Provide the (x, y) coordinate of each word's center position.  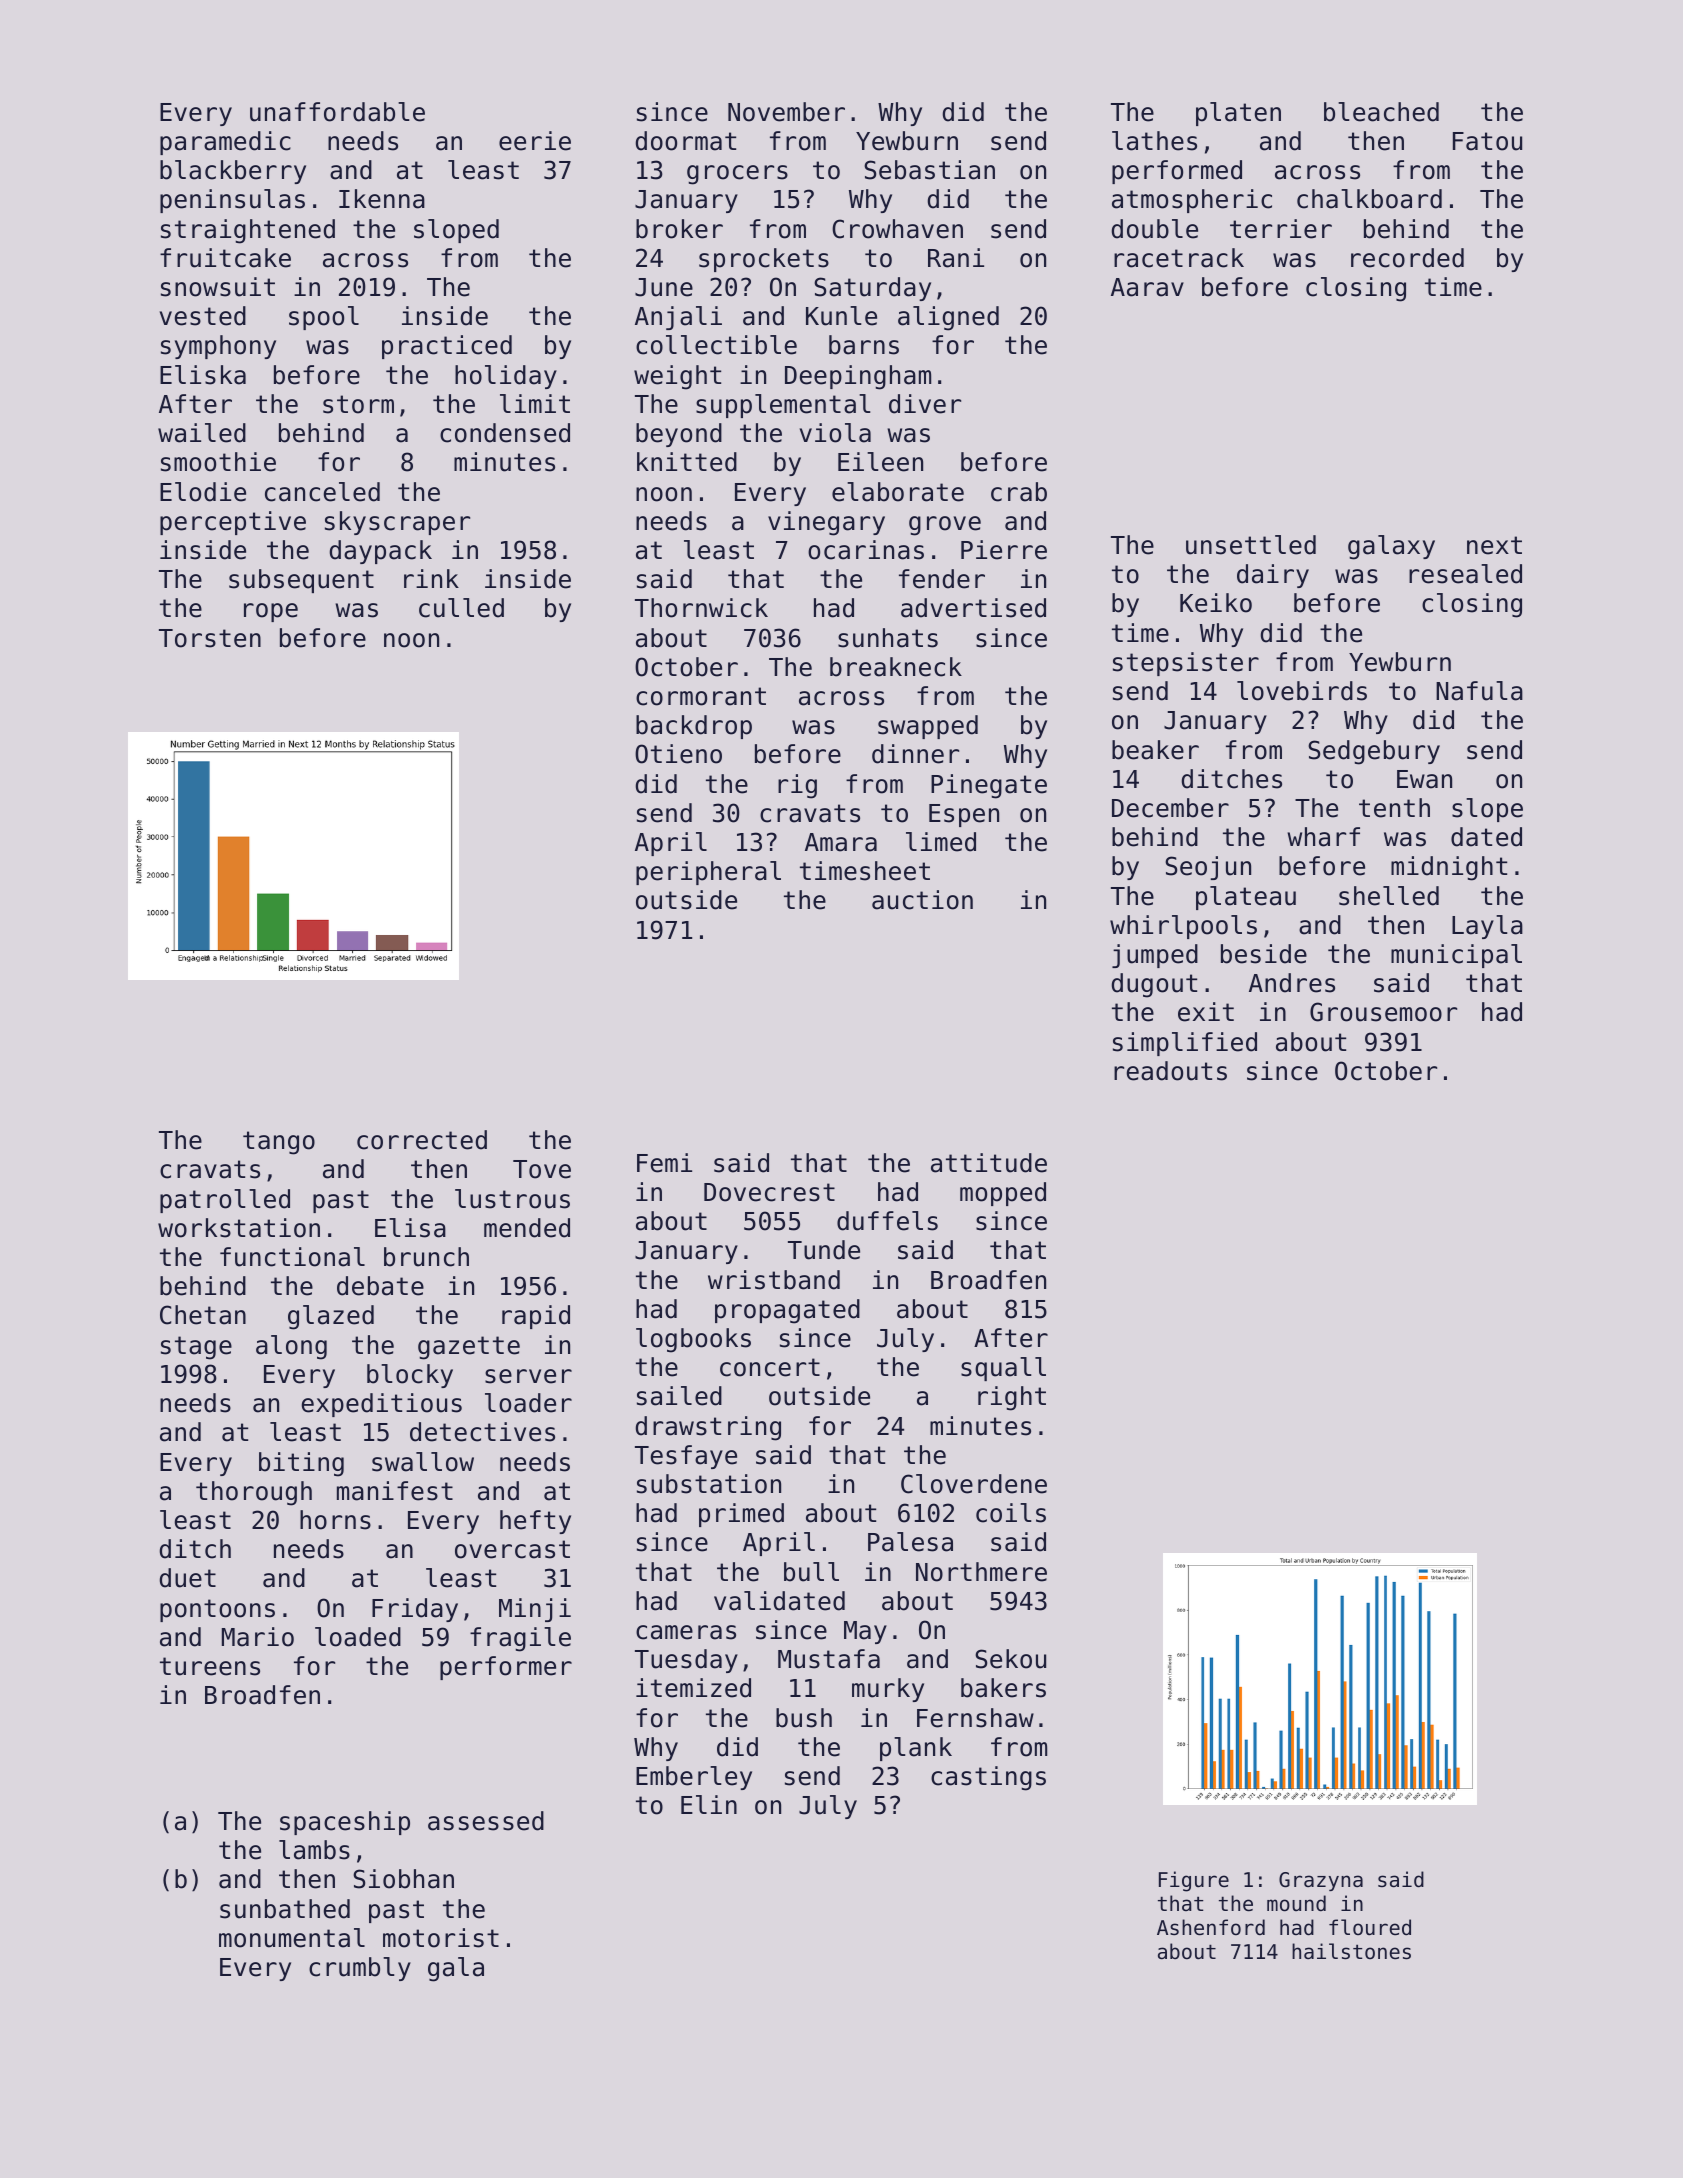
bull (811, 1572)
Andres (1292, 983)
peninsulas (232, 201)
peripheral (708, 873)
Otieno (678, 754)
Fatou (1487, 141)
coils (1011, 1513)
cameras (686, 1632)
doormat (685, 141)
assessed (486, 1821)
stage (196, 1348)
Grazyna (1321, 1881)
